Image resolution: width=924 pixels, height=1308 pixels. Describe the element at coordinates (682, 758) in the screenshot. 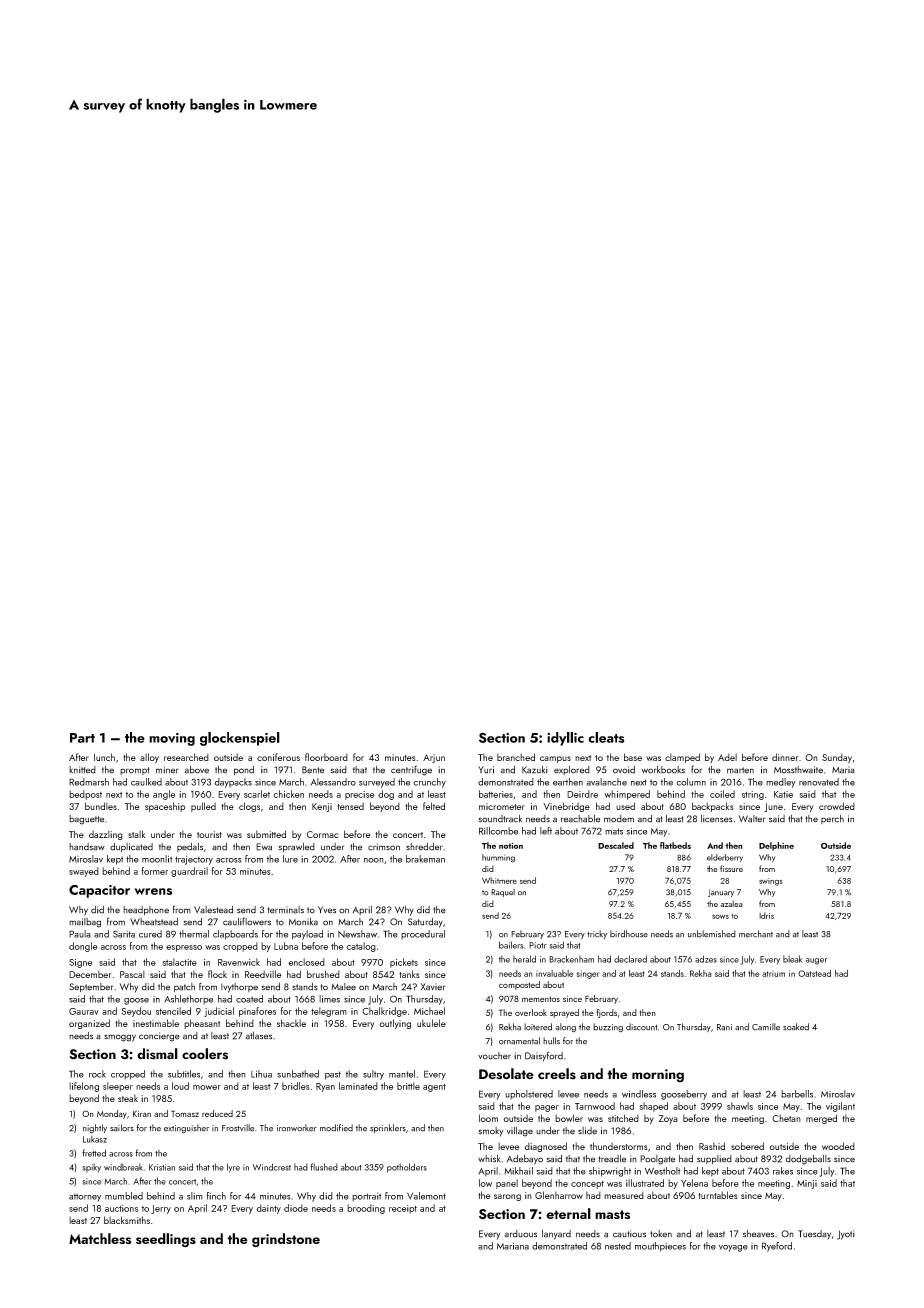

I see `clamped` at that location.
